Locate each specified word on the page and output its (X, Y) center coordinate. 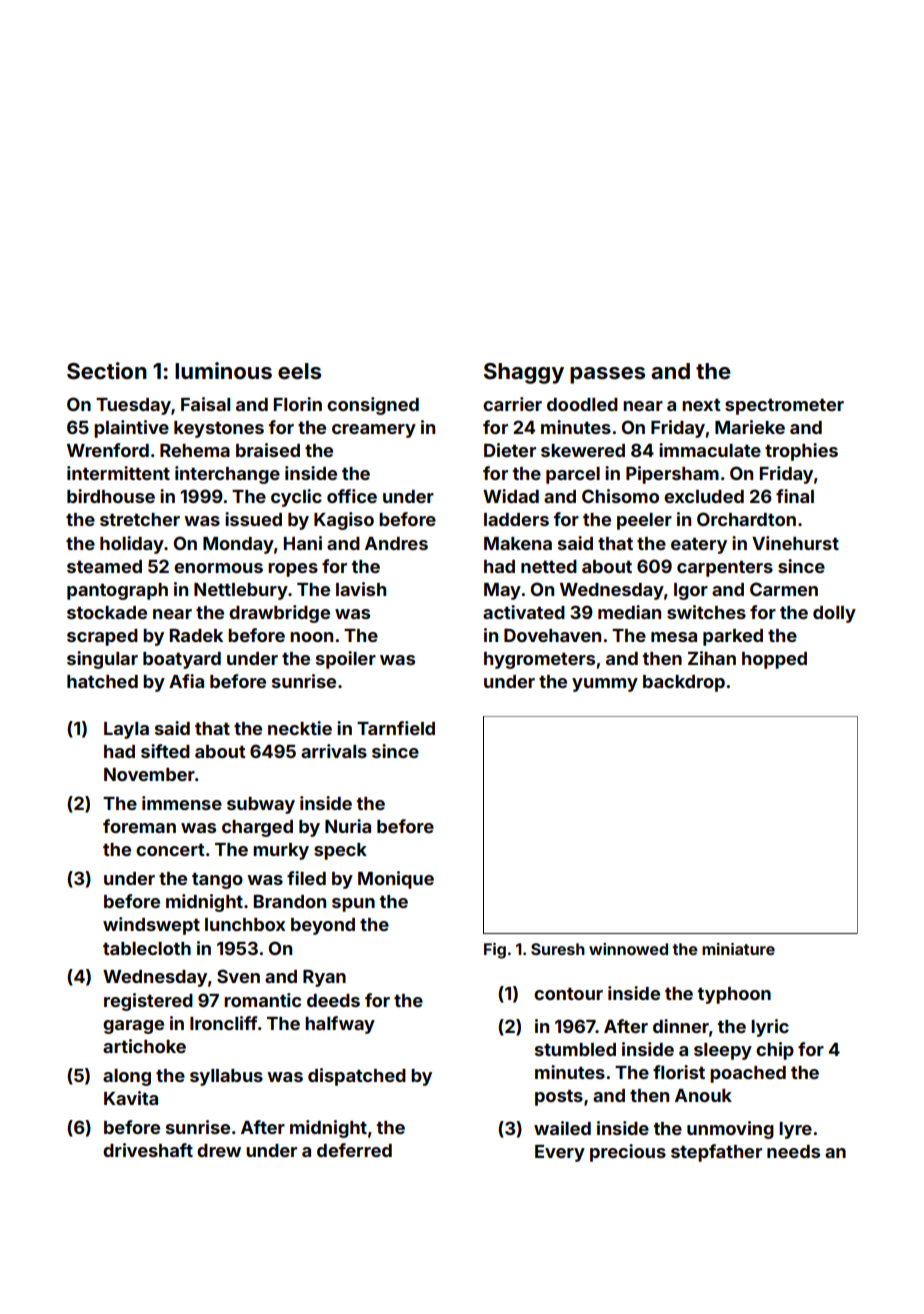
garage (133, 1027)
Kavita (131, 1098)
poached (748, 1074)
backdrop (684, 683)
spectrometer (784, 406)
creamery (374, 431)
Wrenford (108, 450)
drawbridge (279, 614)
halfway (340, 1025)
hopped (774, 660)
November (149, 774)
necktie (300, 728)
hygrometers (539, 660)
